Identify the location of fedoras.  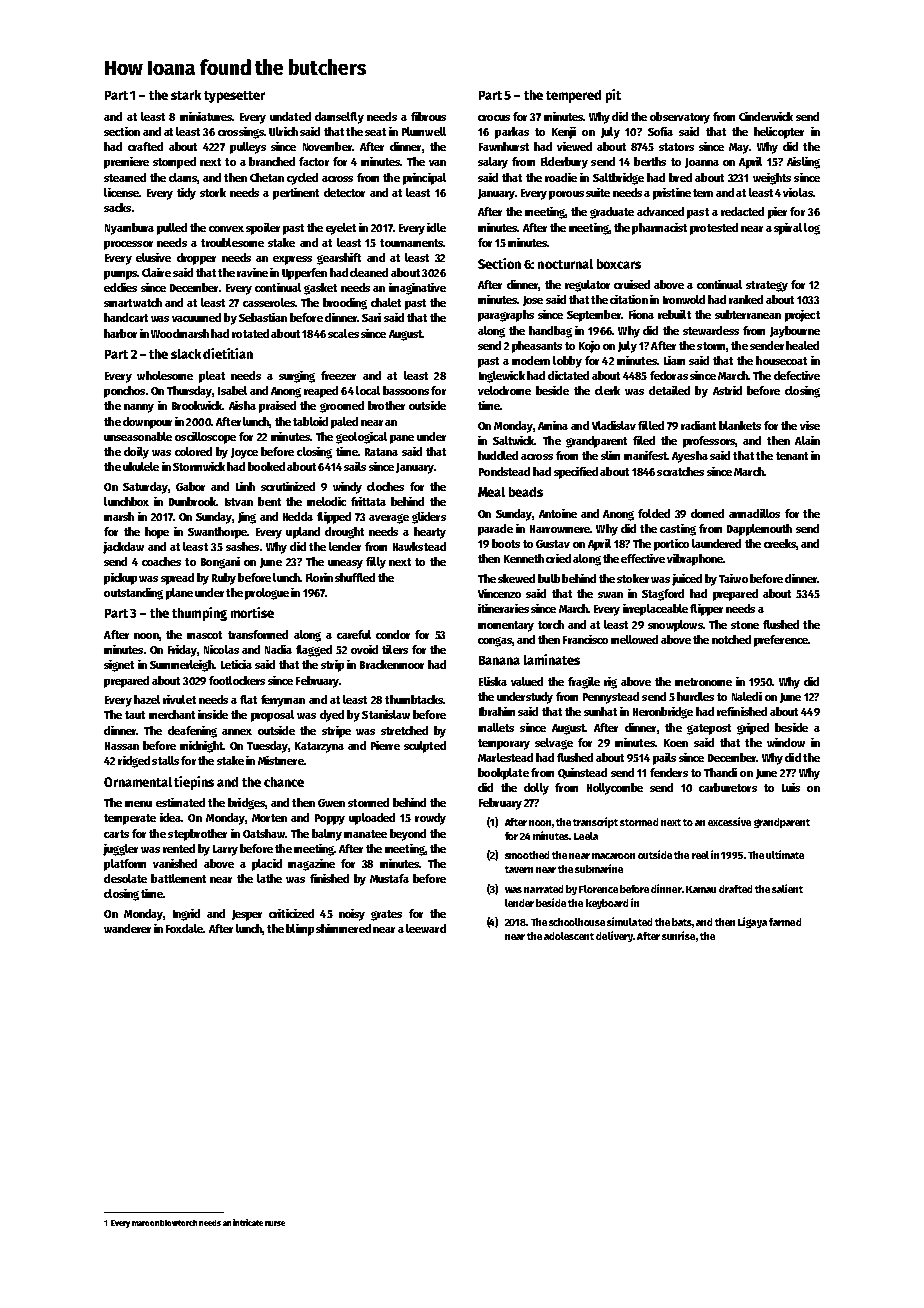
(669, 375).
